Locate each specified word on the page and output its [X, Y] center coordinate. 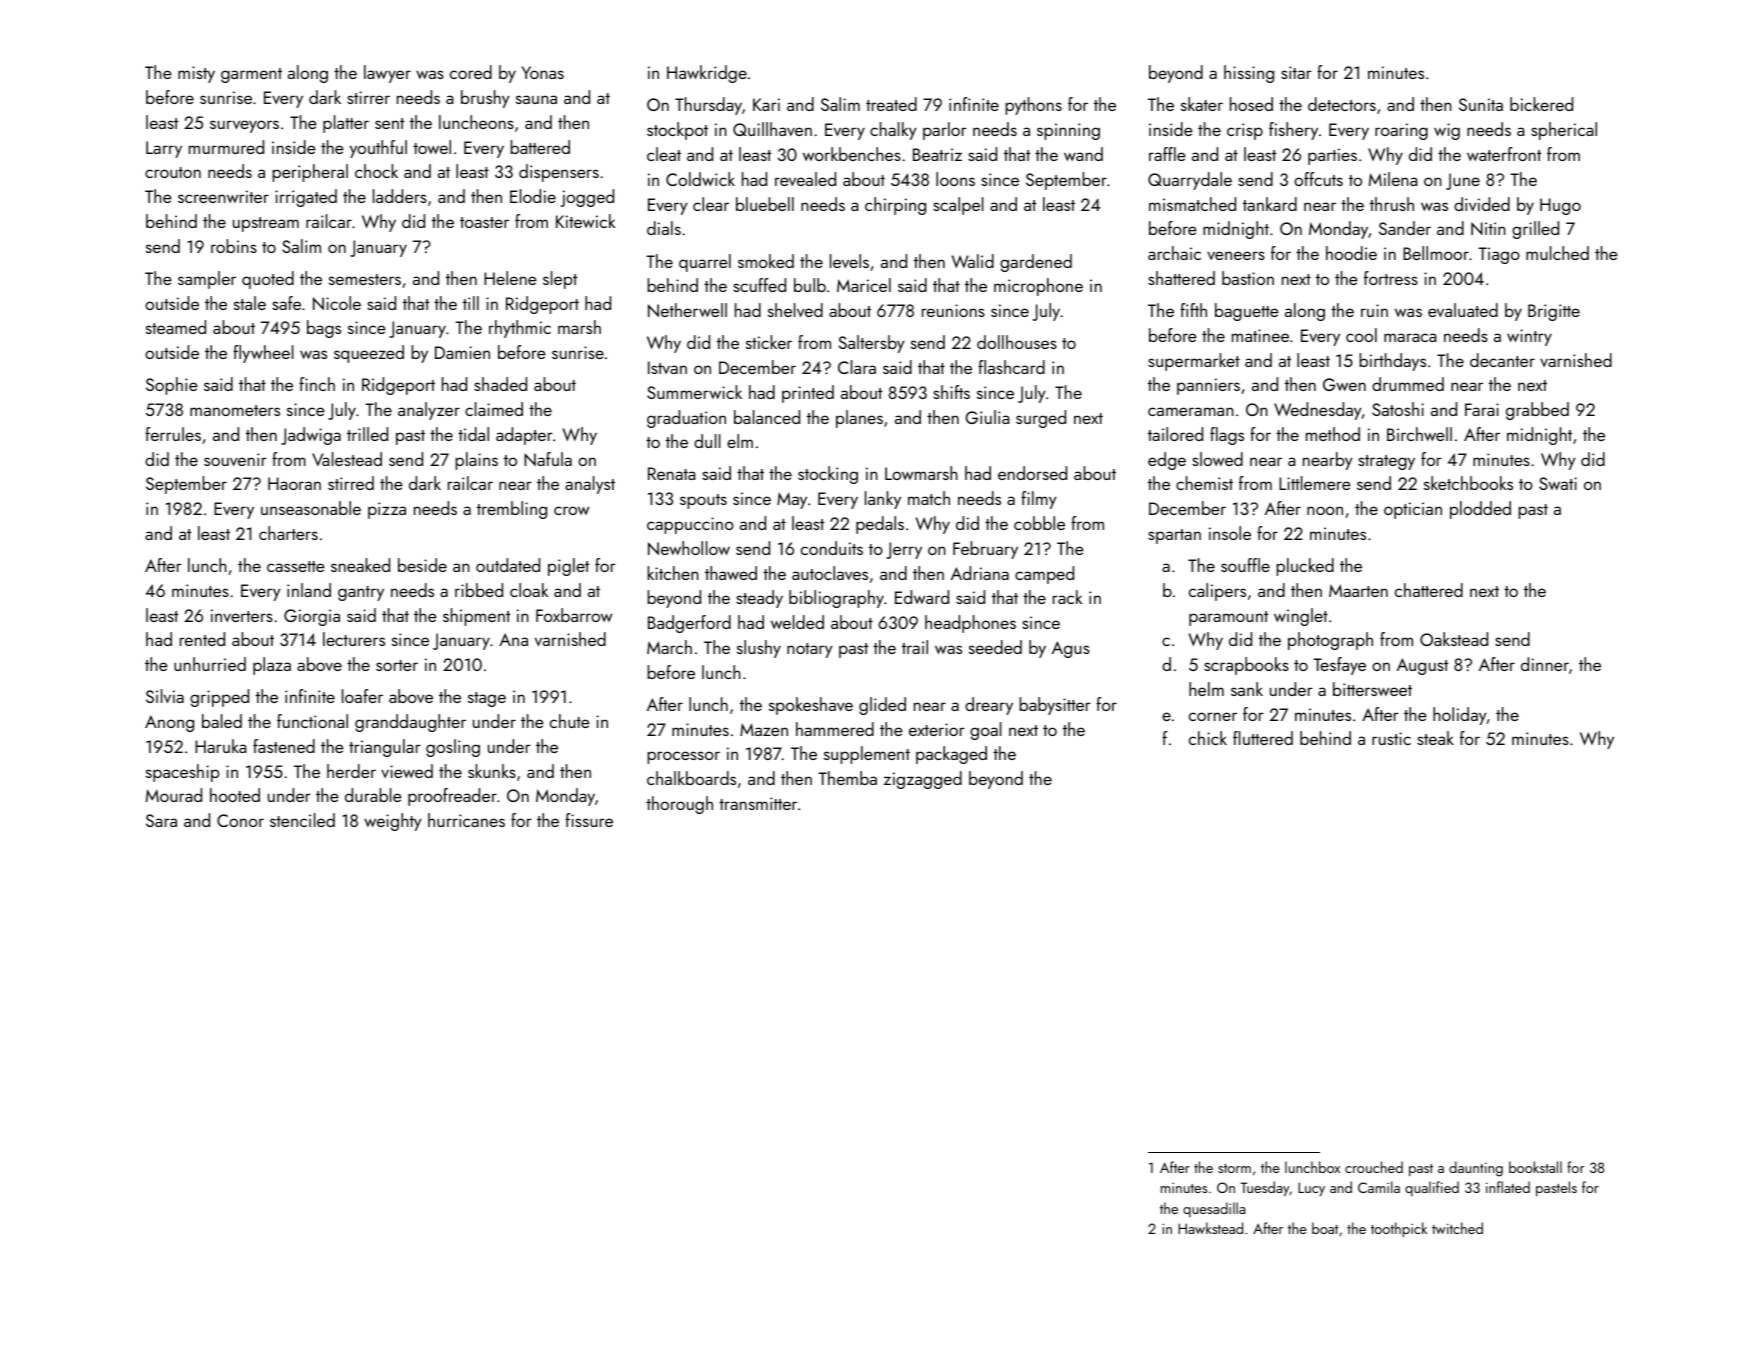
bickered [1541, 104]
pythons [1033, 106]
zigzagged [923, 780]
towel [432, 147]
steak [1435, 738]
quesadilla [1214, 1209]
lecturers [354, 639]
